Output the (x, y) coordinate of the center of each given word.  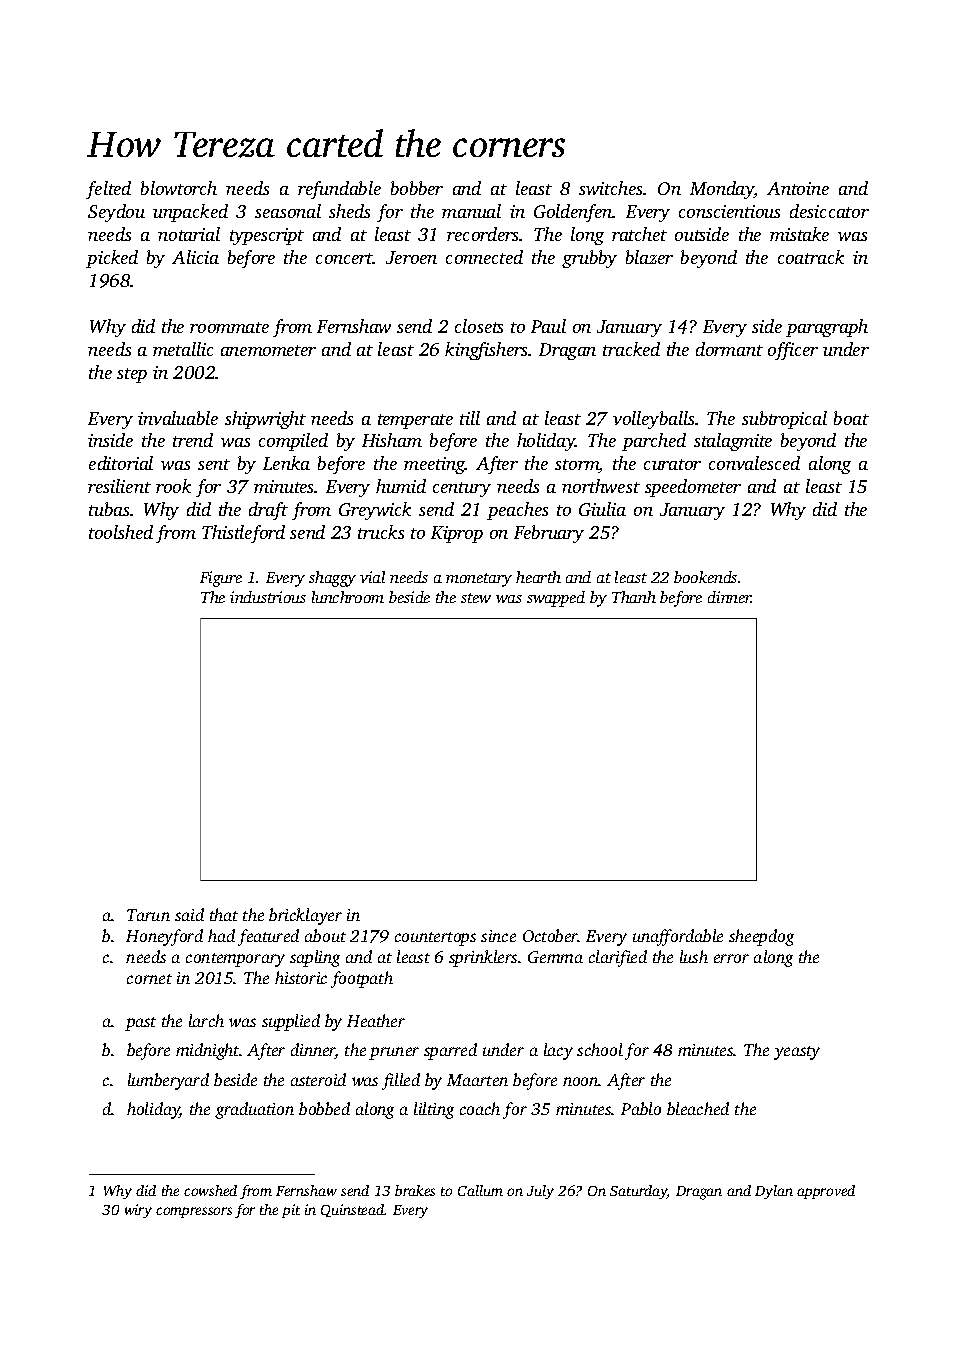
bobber (417, 188)
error (731, 958)
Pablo (641, 1108)
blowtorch (179, 188)
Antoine (798, 188)
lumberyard (168, 1081)
